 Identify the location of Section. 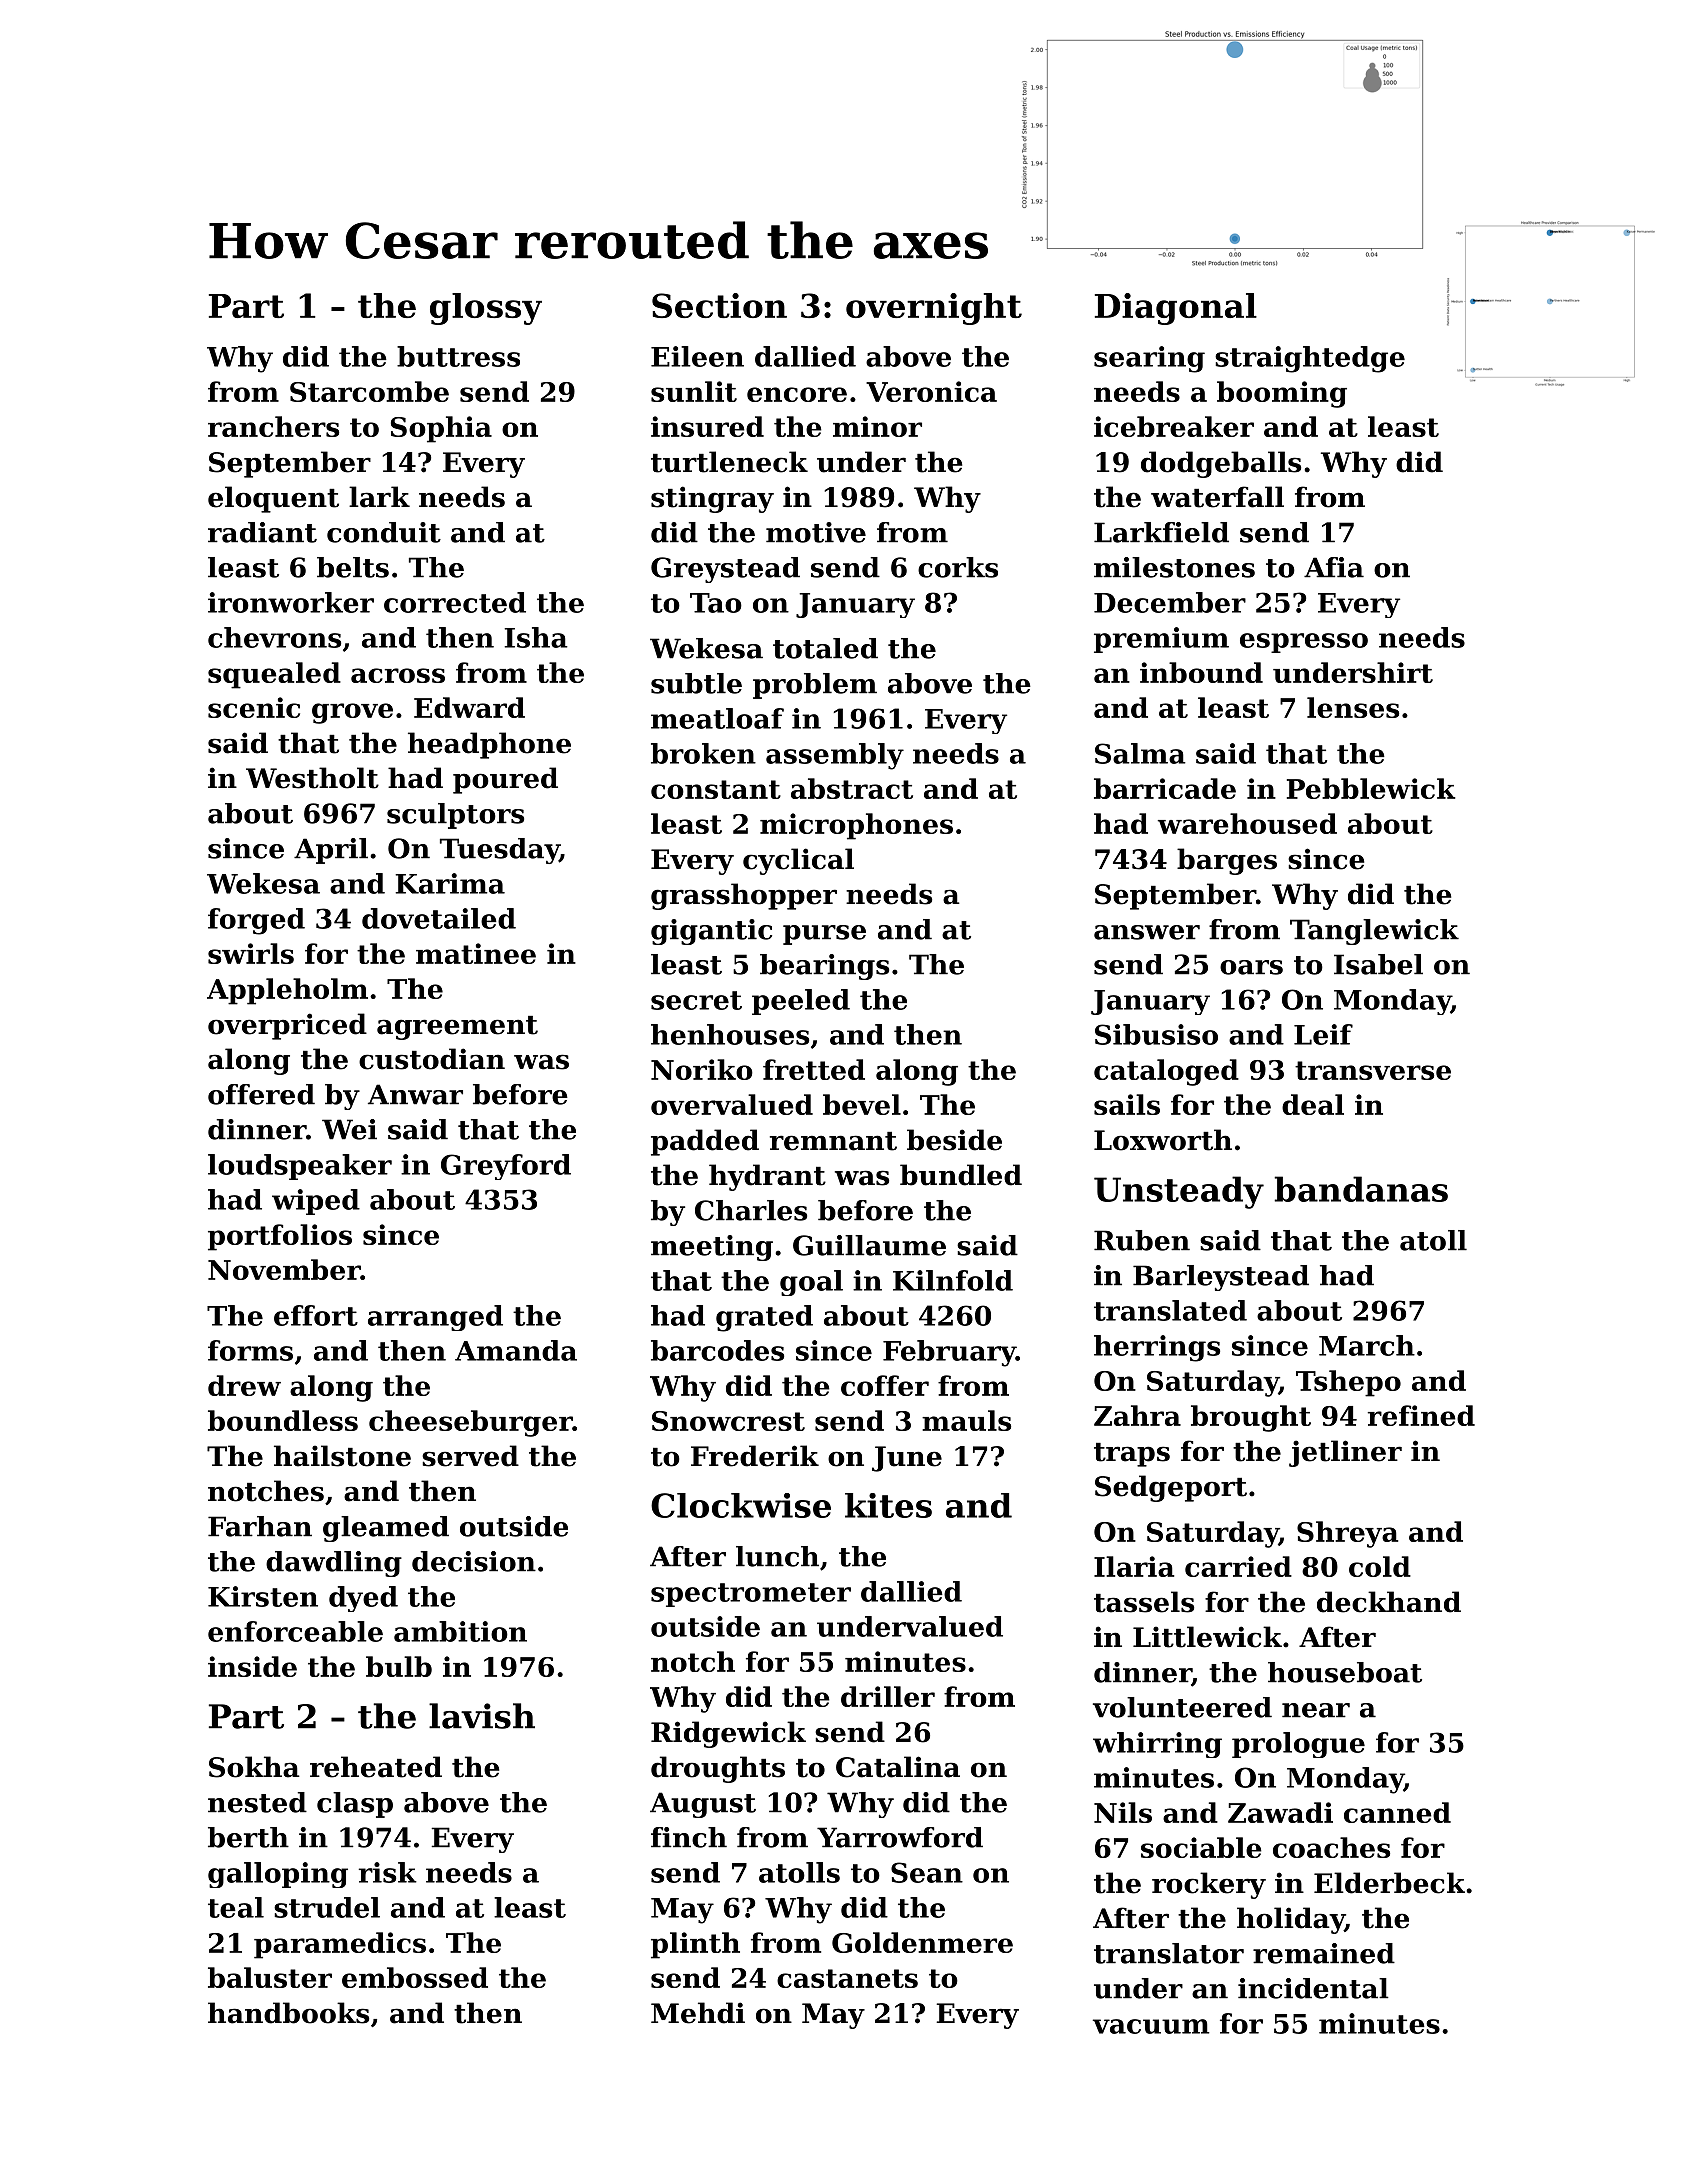
(719, 305).
